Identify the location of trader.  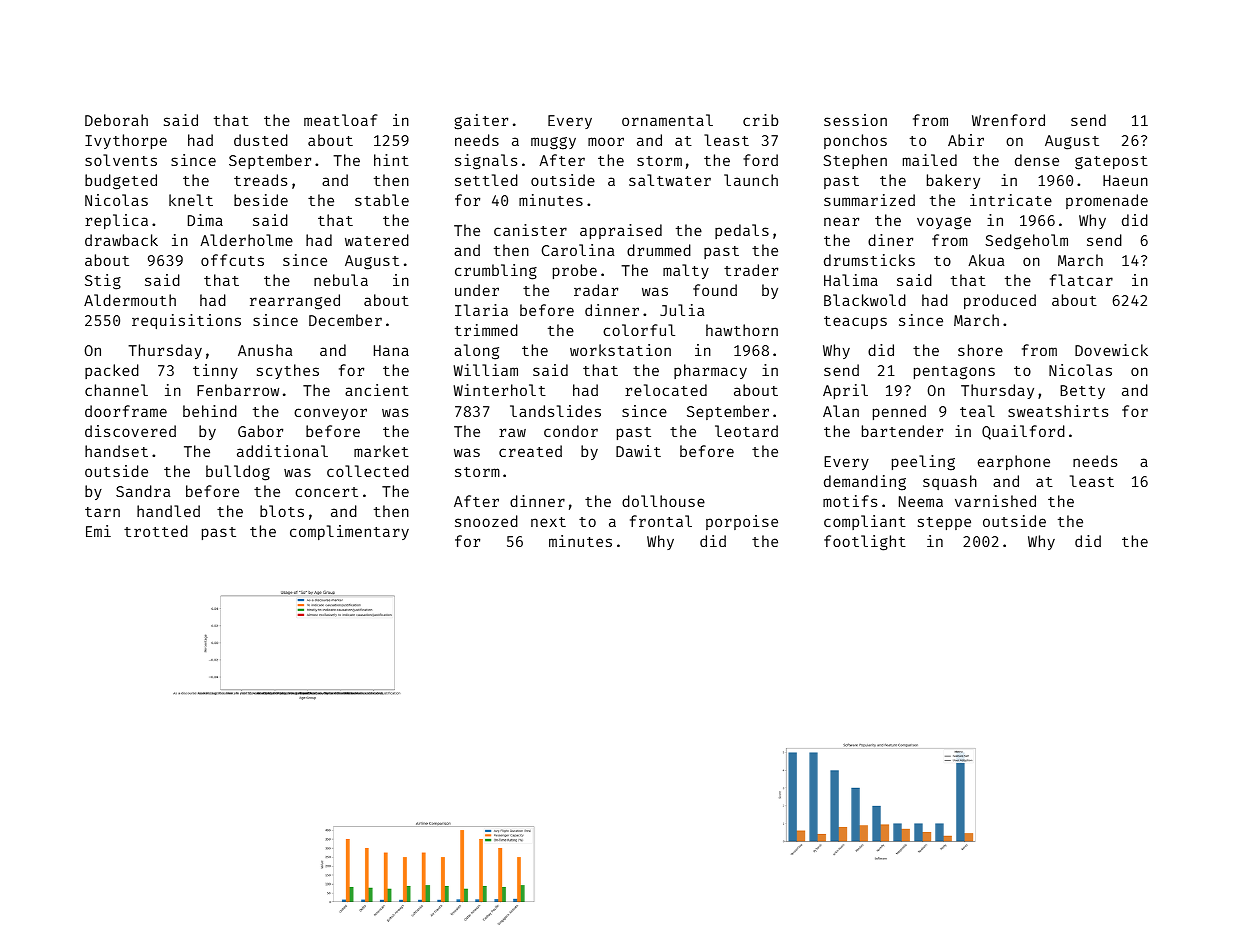
(751, 270).
